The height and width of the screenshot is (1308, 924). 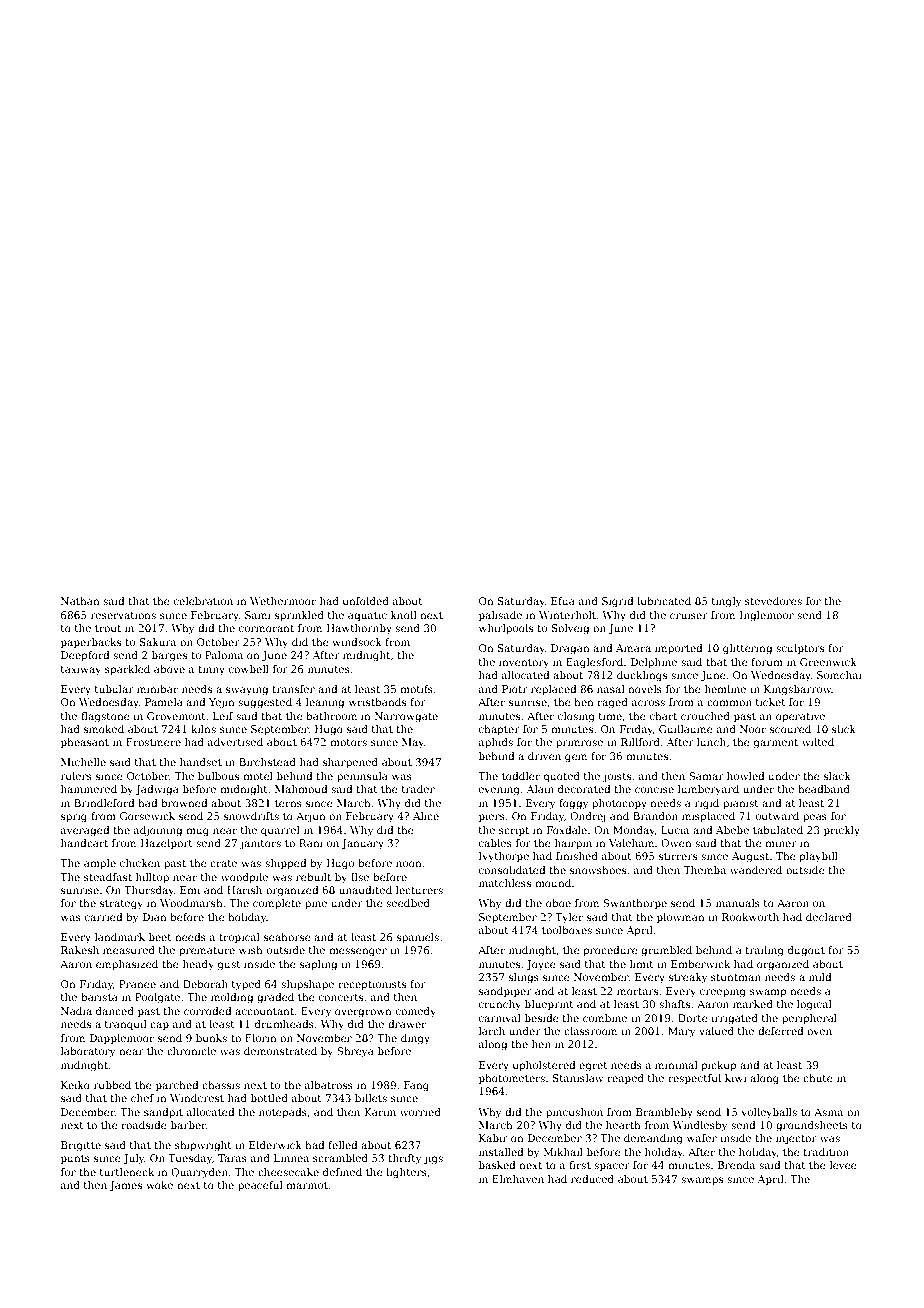 What do you see at coordinates (663, 716) in the screenshot?
I see `chart` at bounding box center [663, 716].
